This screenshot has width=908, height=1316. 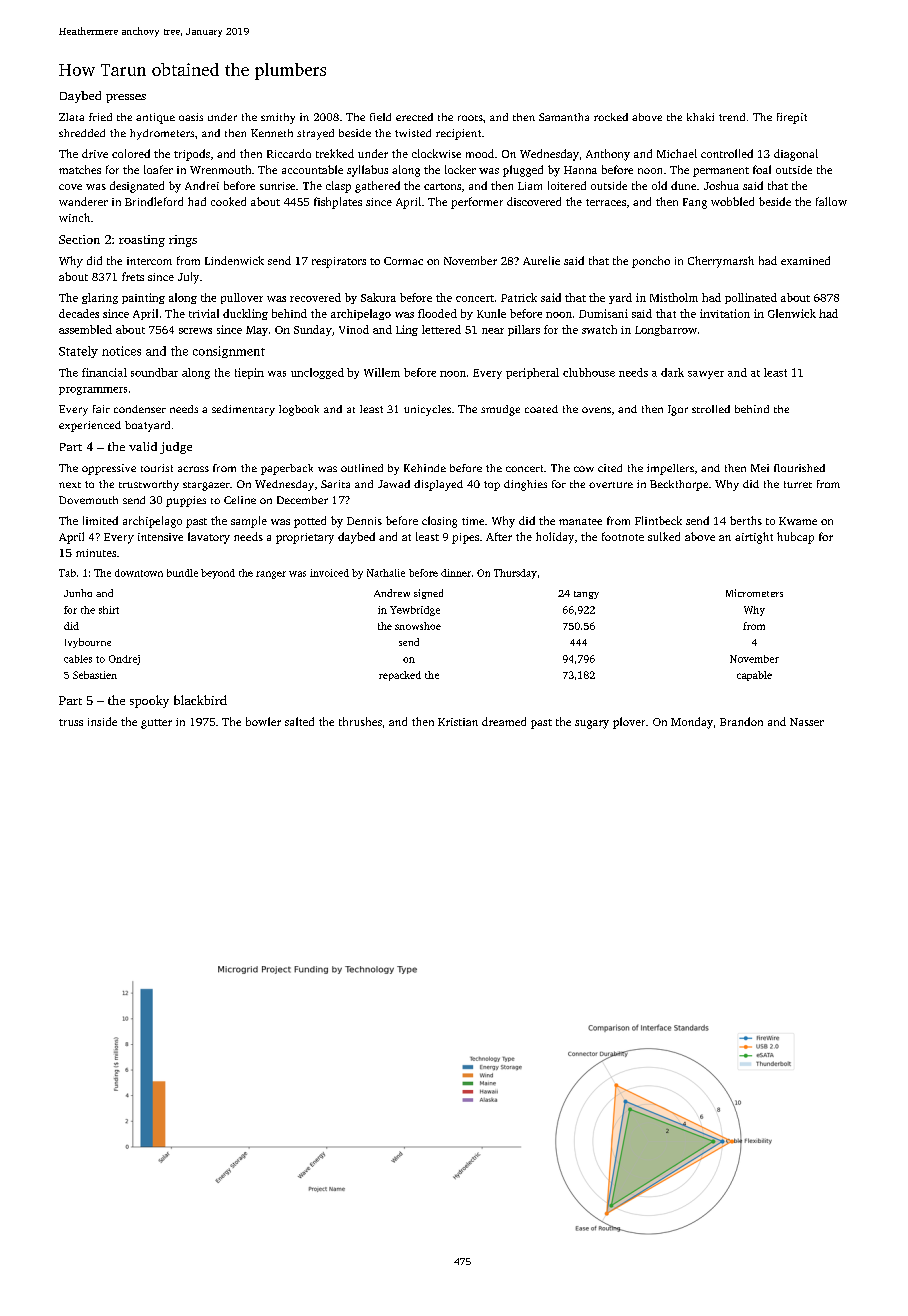 I want to click on dinghies, so click(x=525, y=485).
